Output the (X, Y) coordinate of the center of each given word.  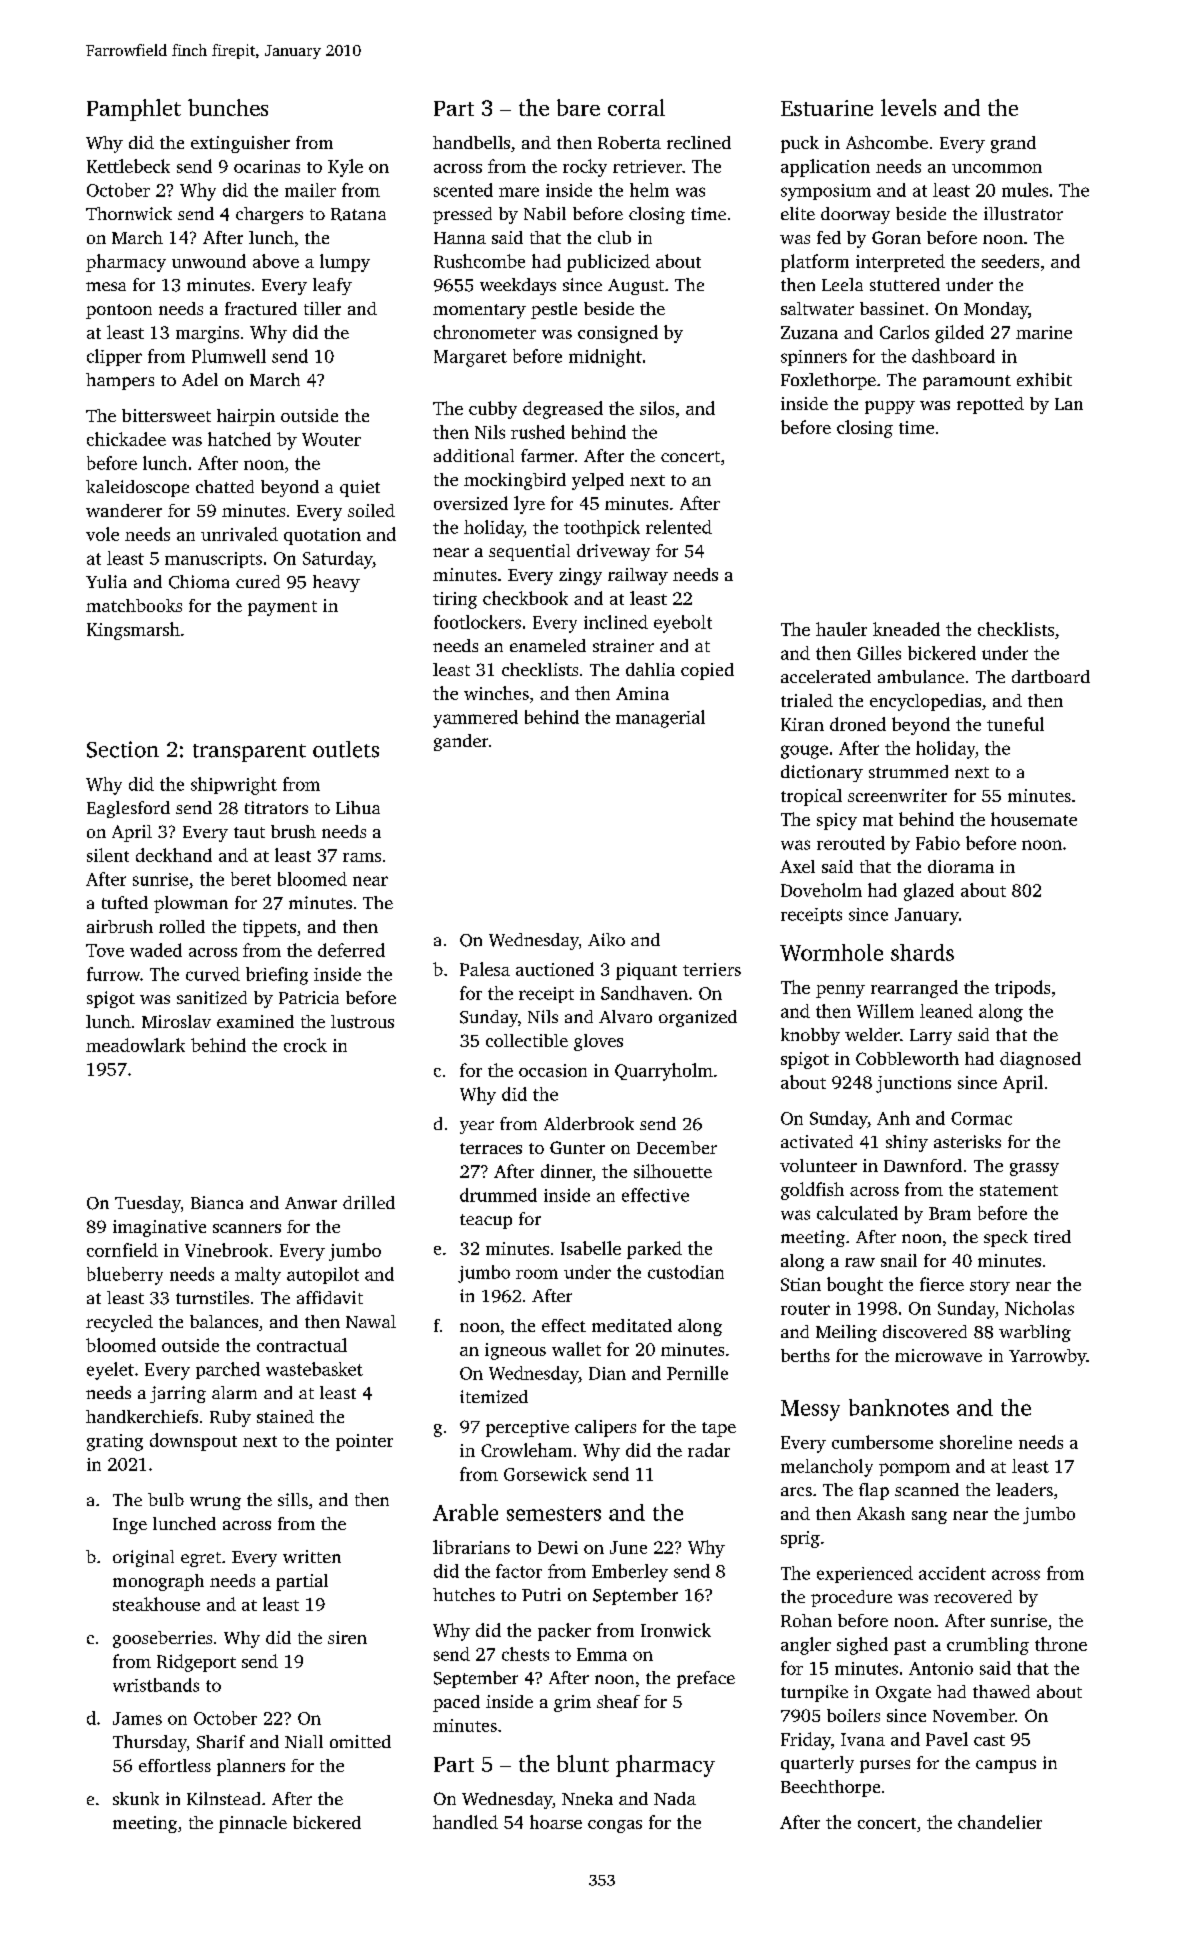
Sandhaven (644, 993)
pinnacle (253, 1824)
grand (1013, 144)
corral (636, 107)
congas (615, 1826)
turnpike (814, 1693)
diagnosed (1040, 1060)
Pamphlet (134, 110)
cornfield (122, 1250)
